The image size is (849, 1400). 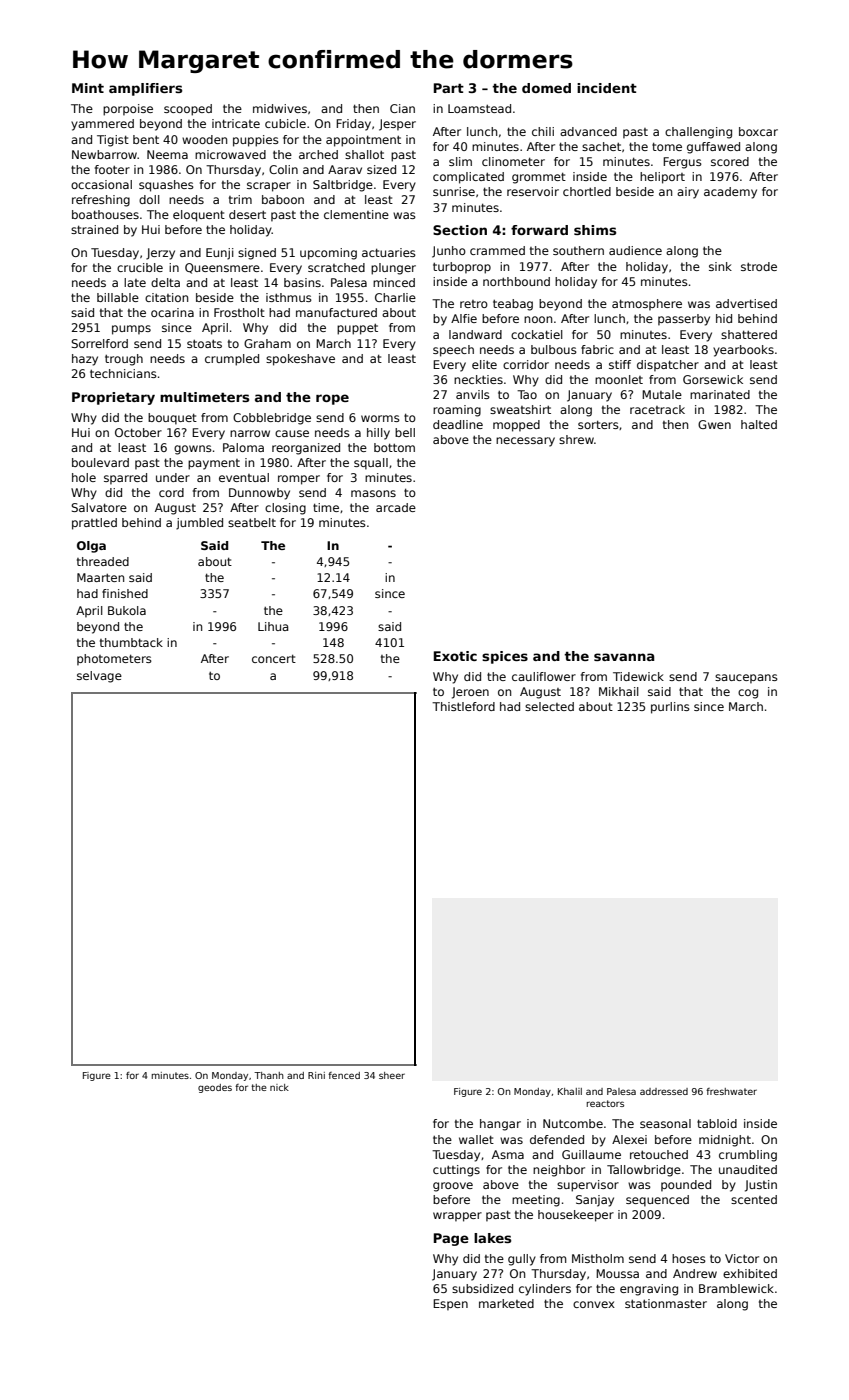 What do you see at coordinates (450, 1305) in the image?
I see `Espen` at bounding box center [450, 1305].
